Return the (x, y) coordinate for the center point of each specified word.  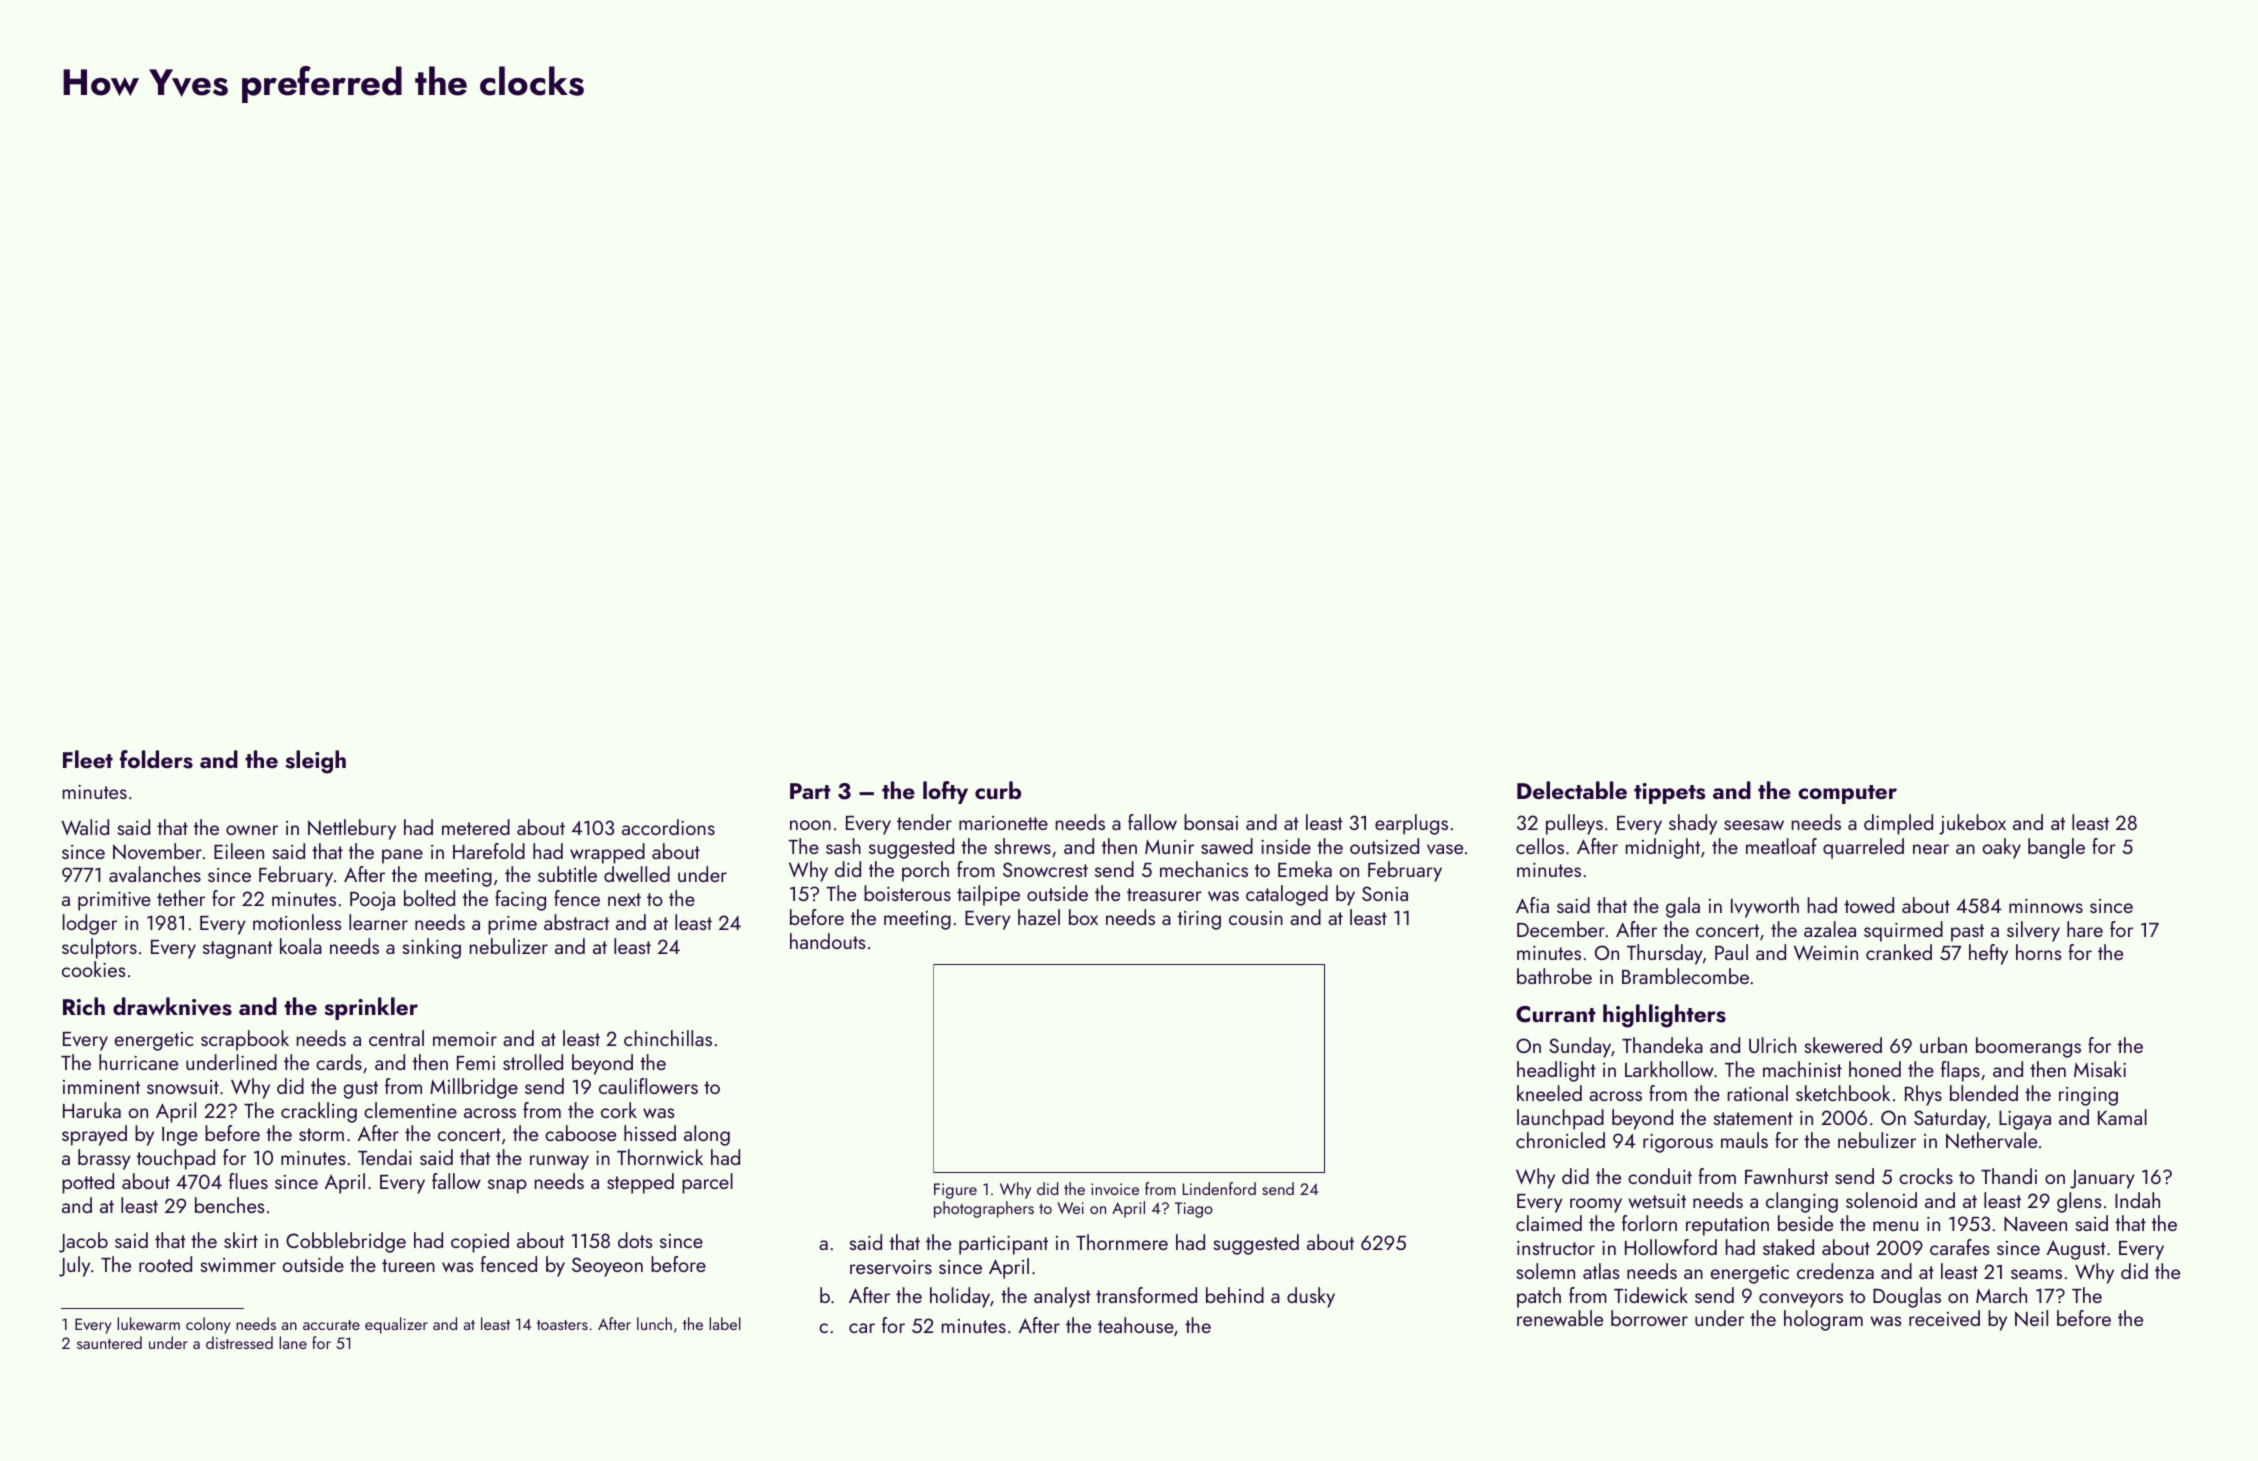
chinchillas (668, 1038)
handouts (828, 941)
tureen (408, 1265)
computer (1847, 794)
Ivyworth (1765, 907)
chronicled (1560, 1140)
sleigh (315, 762)
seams (2036, 1274)
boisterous (907, 893)
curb (998, 790)
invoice (1115, 1189)
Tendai (385, 1157)
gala (1683, 907)
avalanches (155, 874)
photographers (984, 1209)
